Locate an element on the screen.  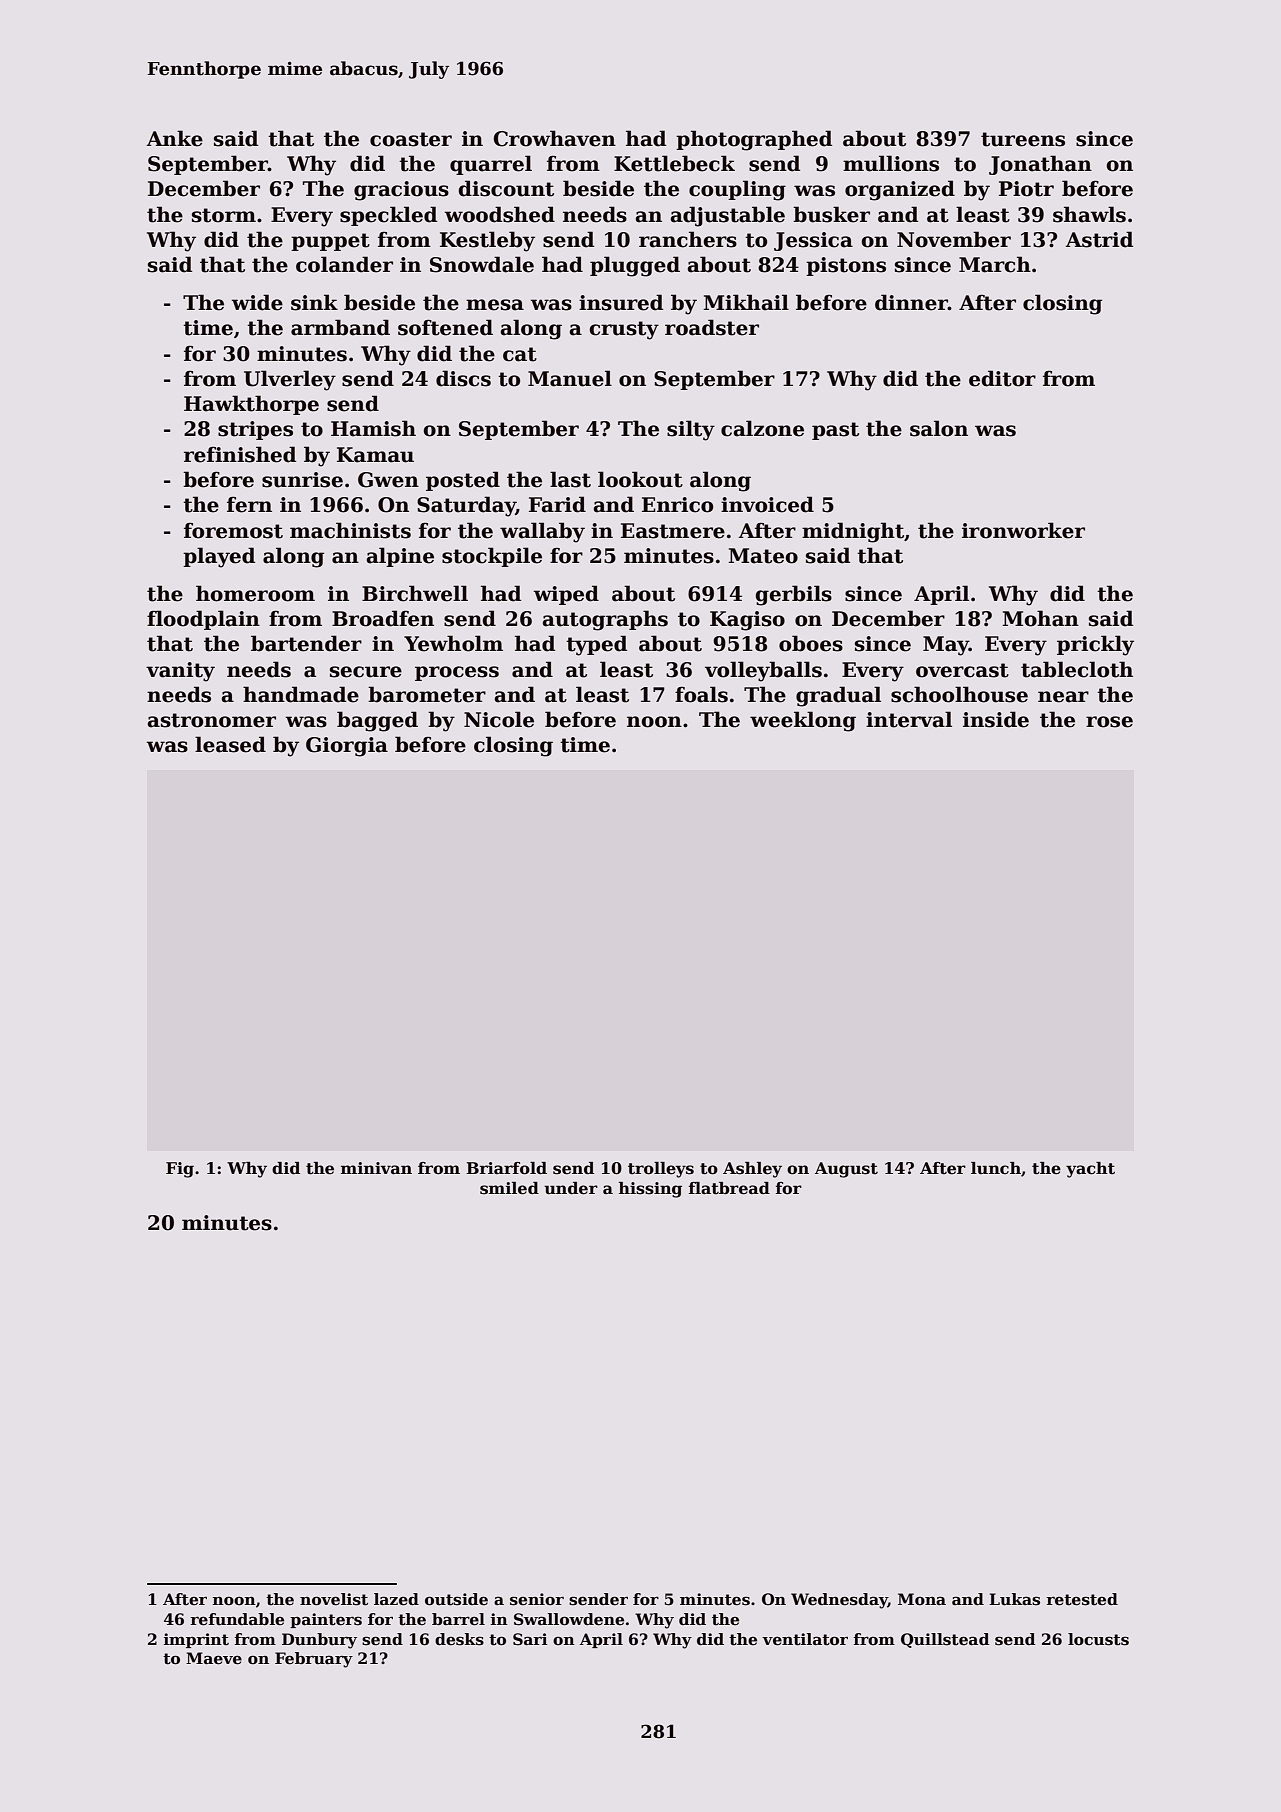
locusts is located at coordinates (1098, 1639).
